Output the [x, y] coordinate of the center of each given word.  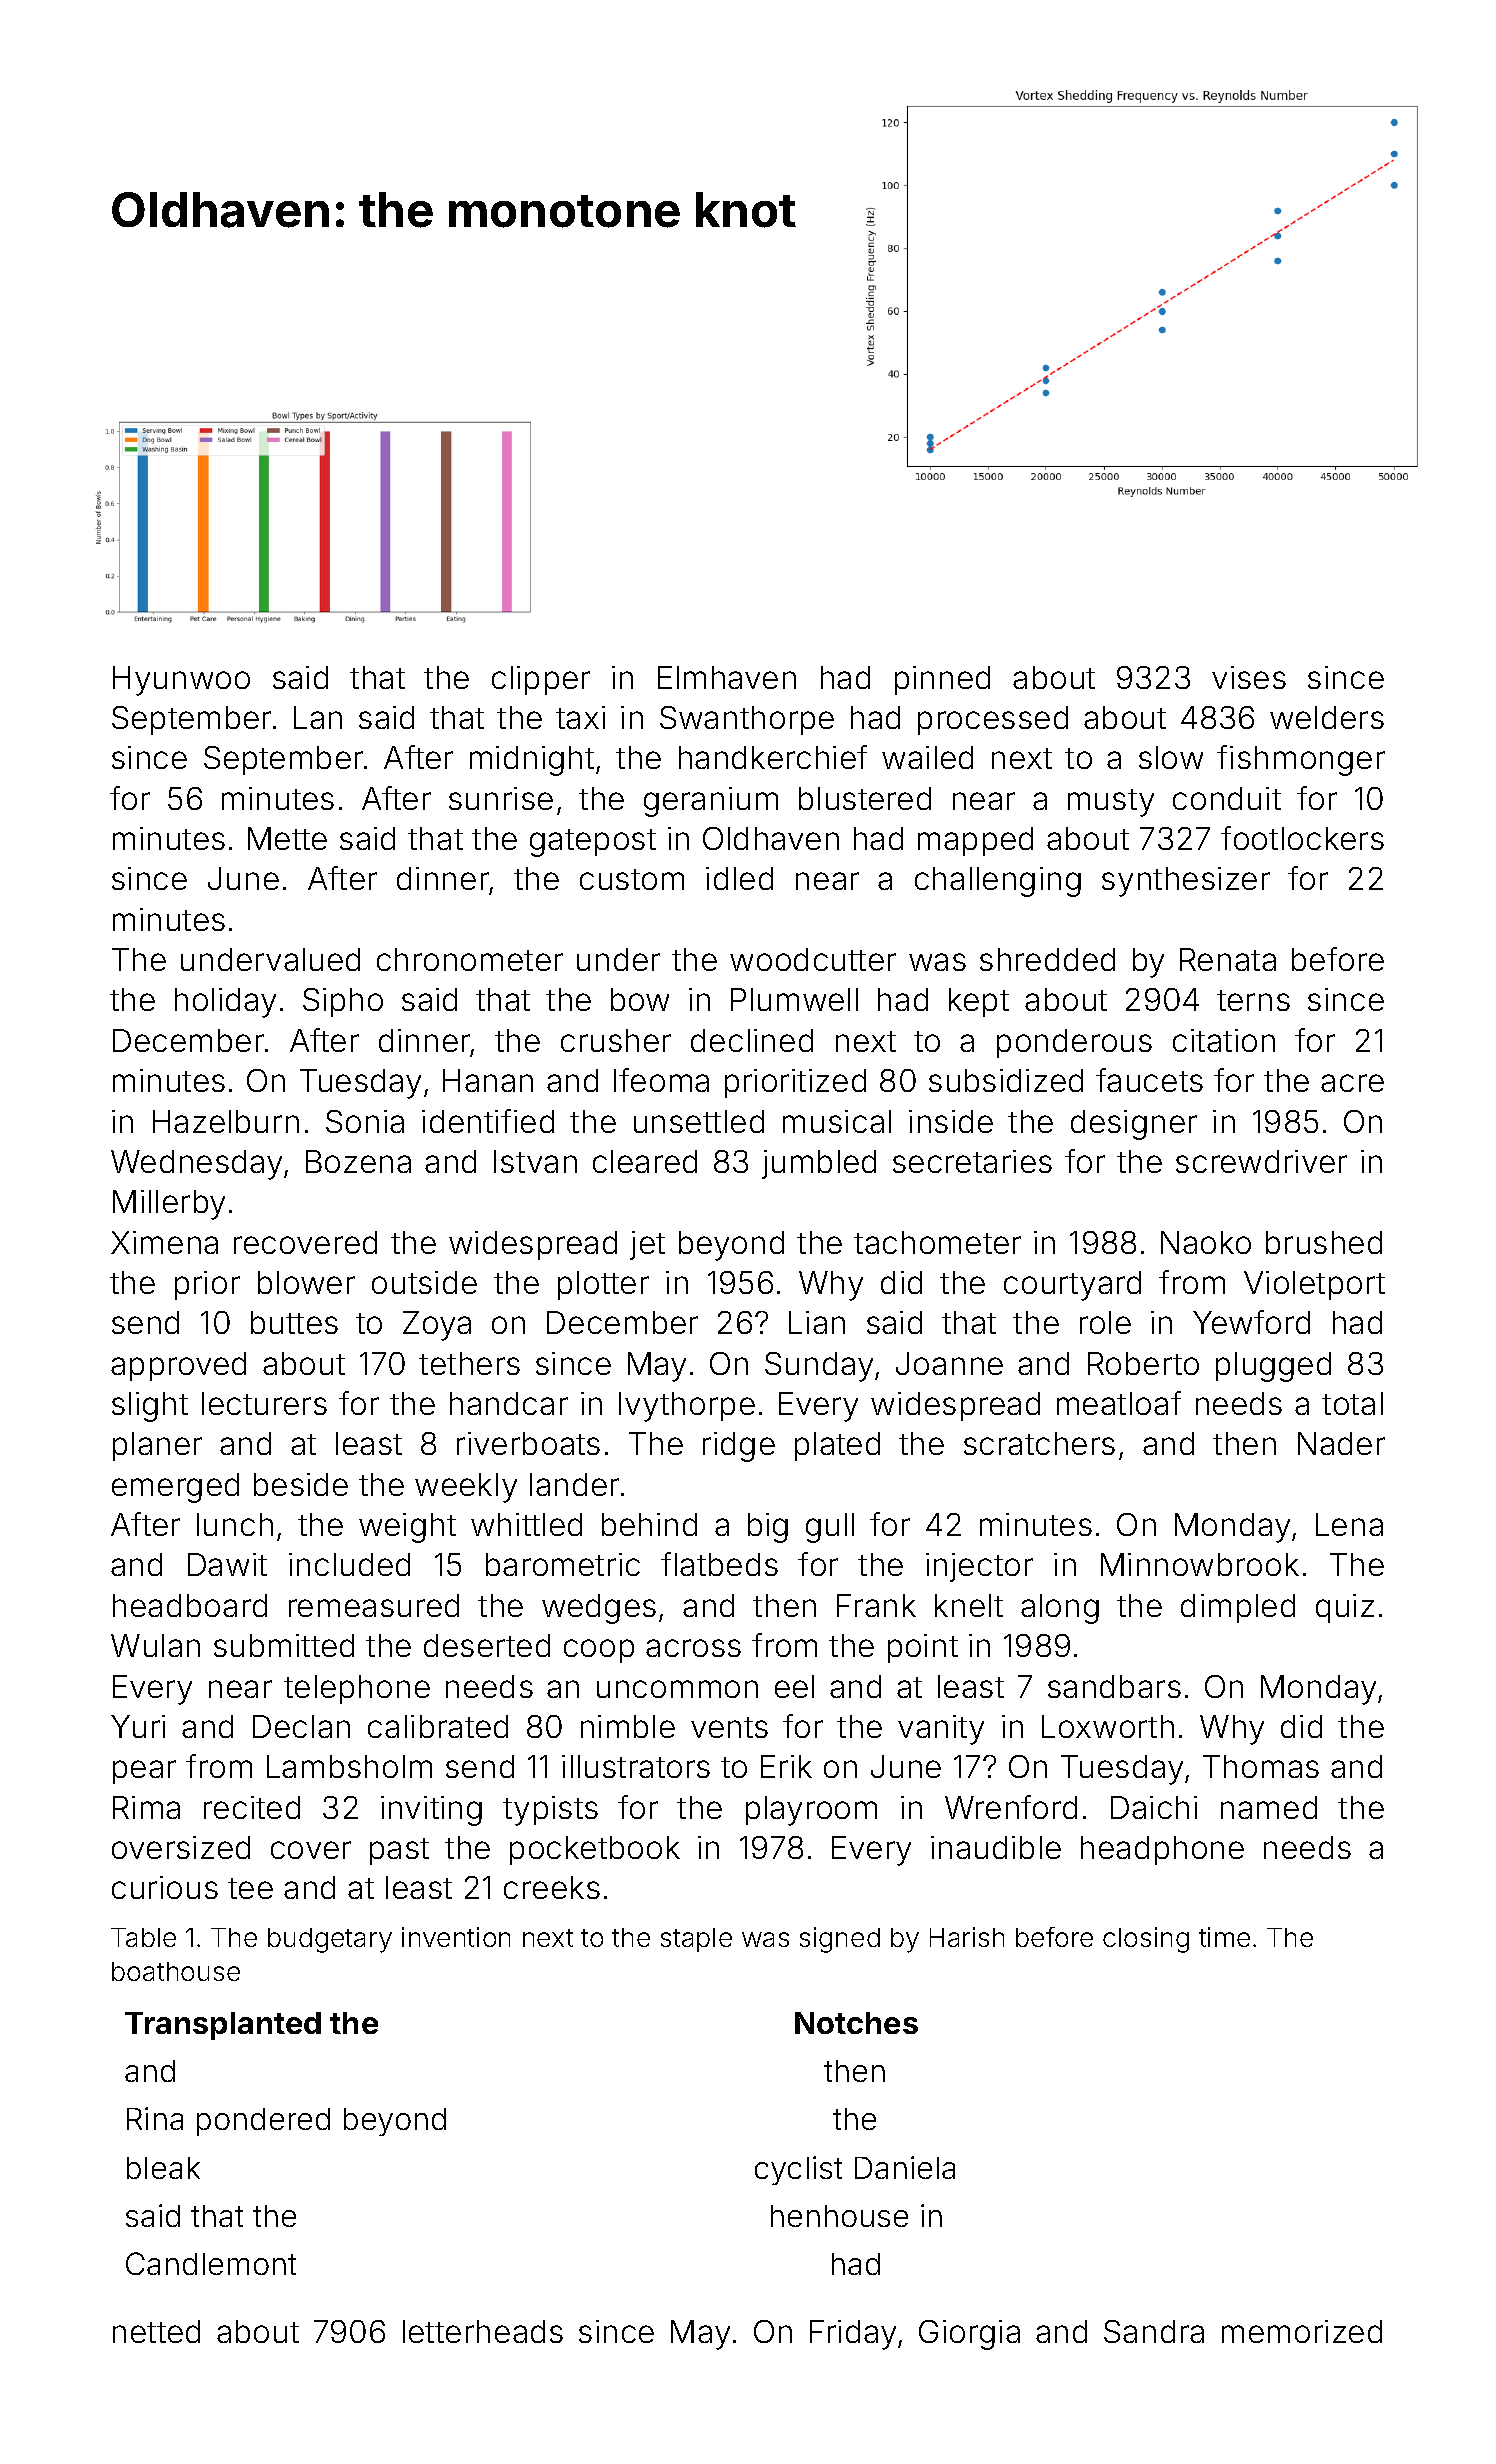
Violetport [1314, 1285]
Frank [876, 1605]
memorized [1302, 2331]
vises [1249, 677]
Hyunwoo [181, 681]
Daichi [1154, 1807]
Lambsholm [349, 1766]
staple [696, 1940]
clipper [541, 680]
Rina [155, 2118]
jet [647, 1245]
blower [306, 1282]
